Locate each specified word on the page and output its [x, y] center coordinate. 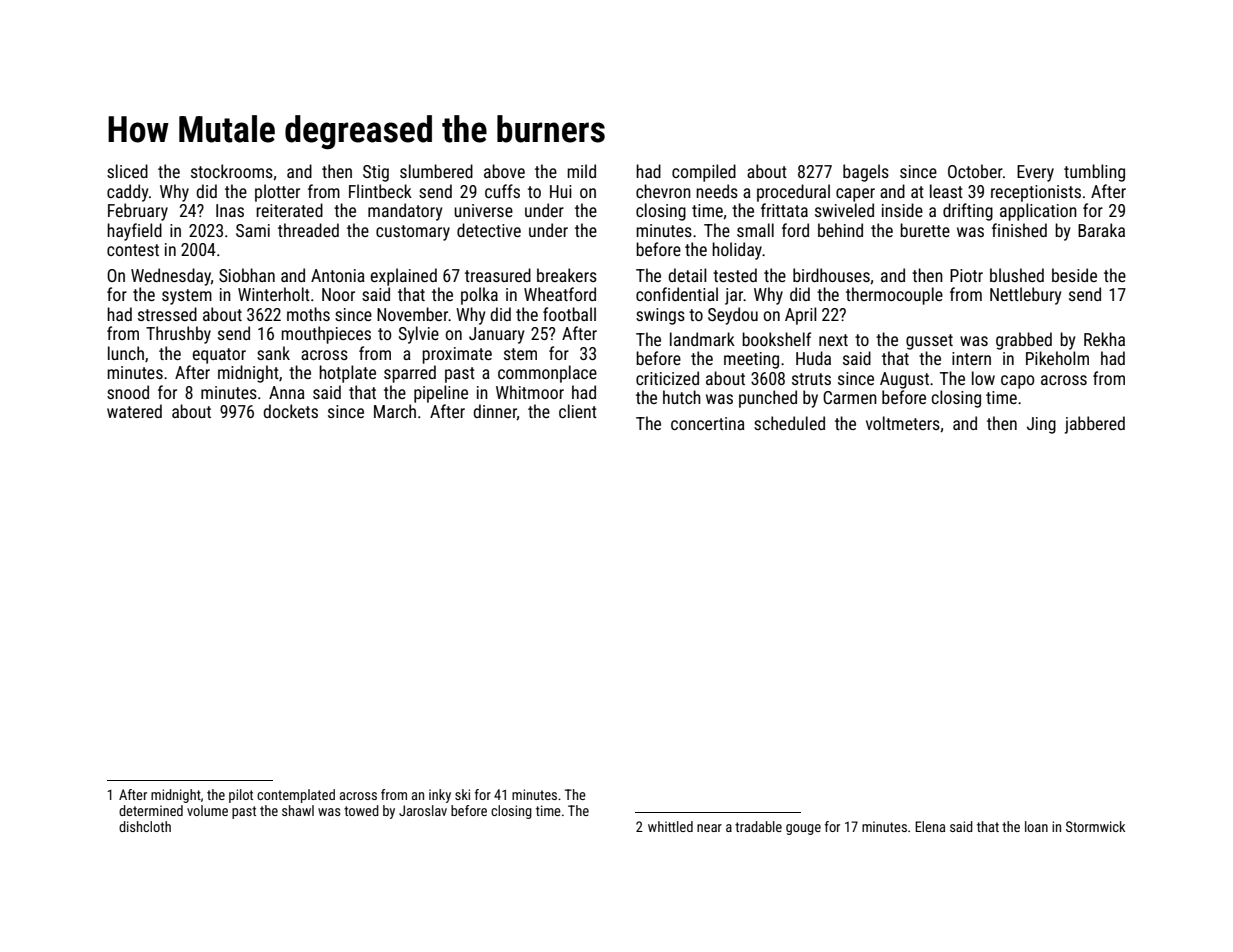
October [975, 171]
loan [1036, 826]
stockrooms [232, 171]
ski [462, 794]
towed [361, 810]
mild [581, 171]
